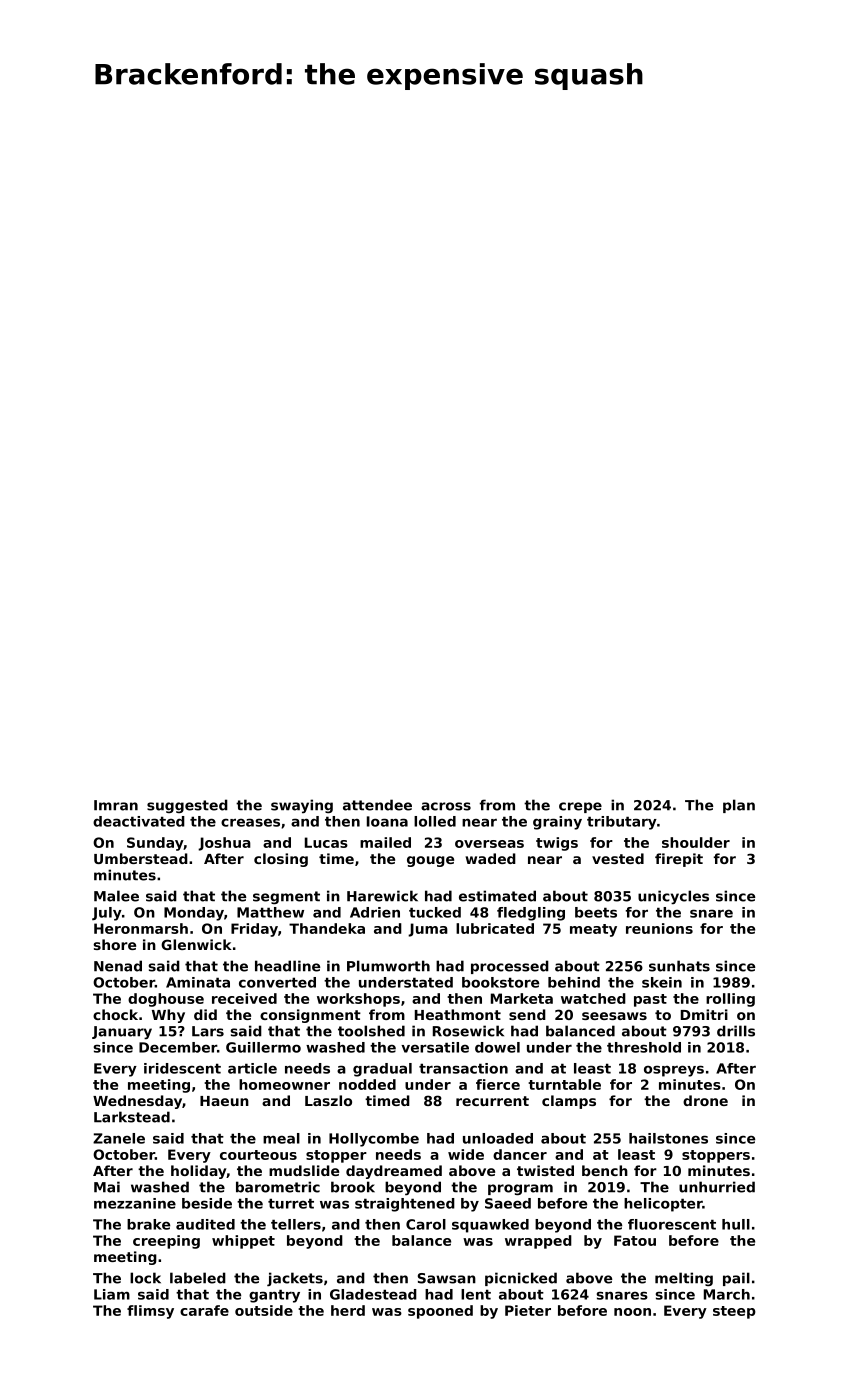 The width and height of the screenshot is (849, 1400). Describe the element at coordinates (132, 1117) in the screenshot. I see `Larkstead` at that location.
